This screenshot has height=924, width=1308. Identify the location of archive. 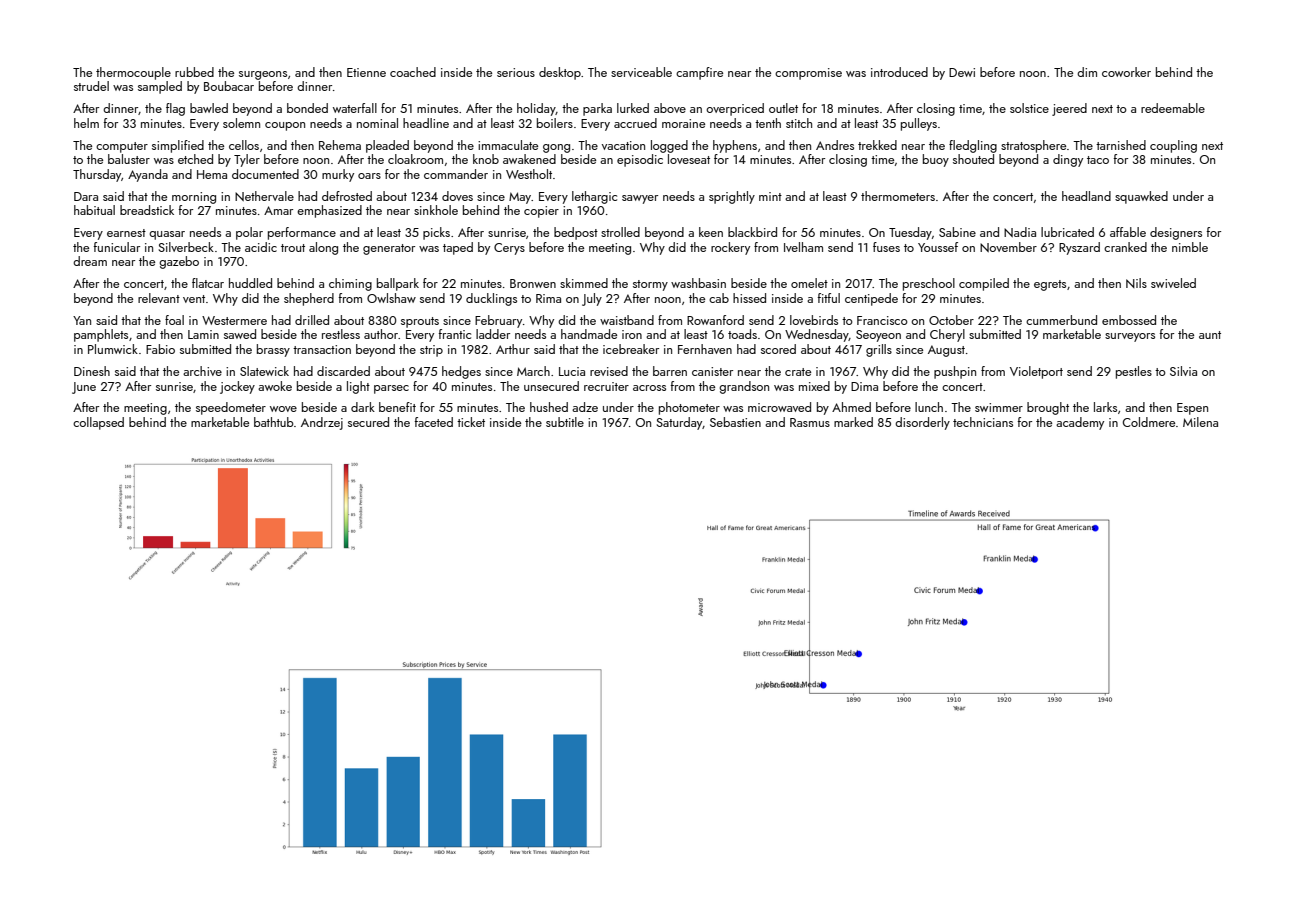
(202, 371).
